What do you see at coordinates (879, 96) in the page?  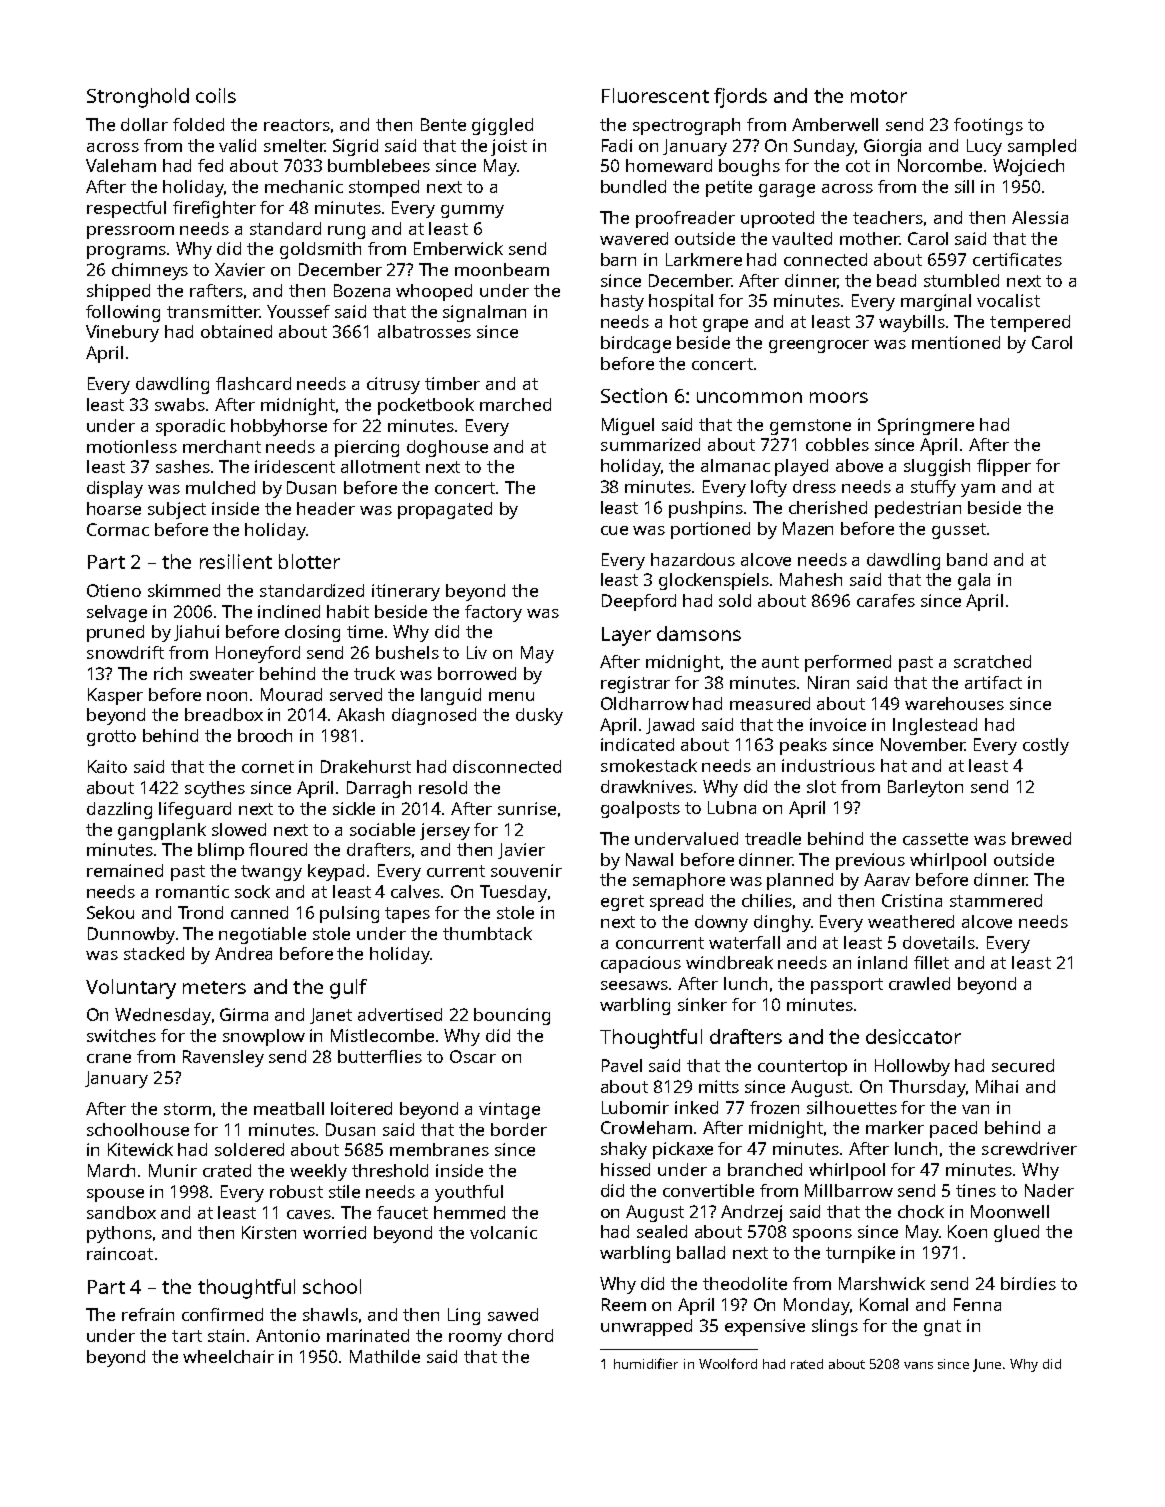 I see `motor` at bounding box center [879, 96].
